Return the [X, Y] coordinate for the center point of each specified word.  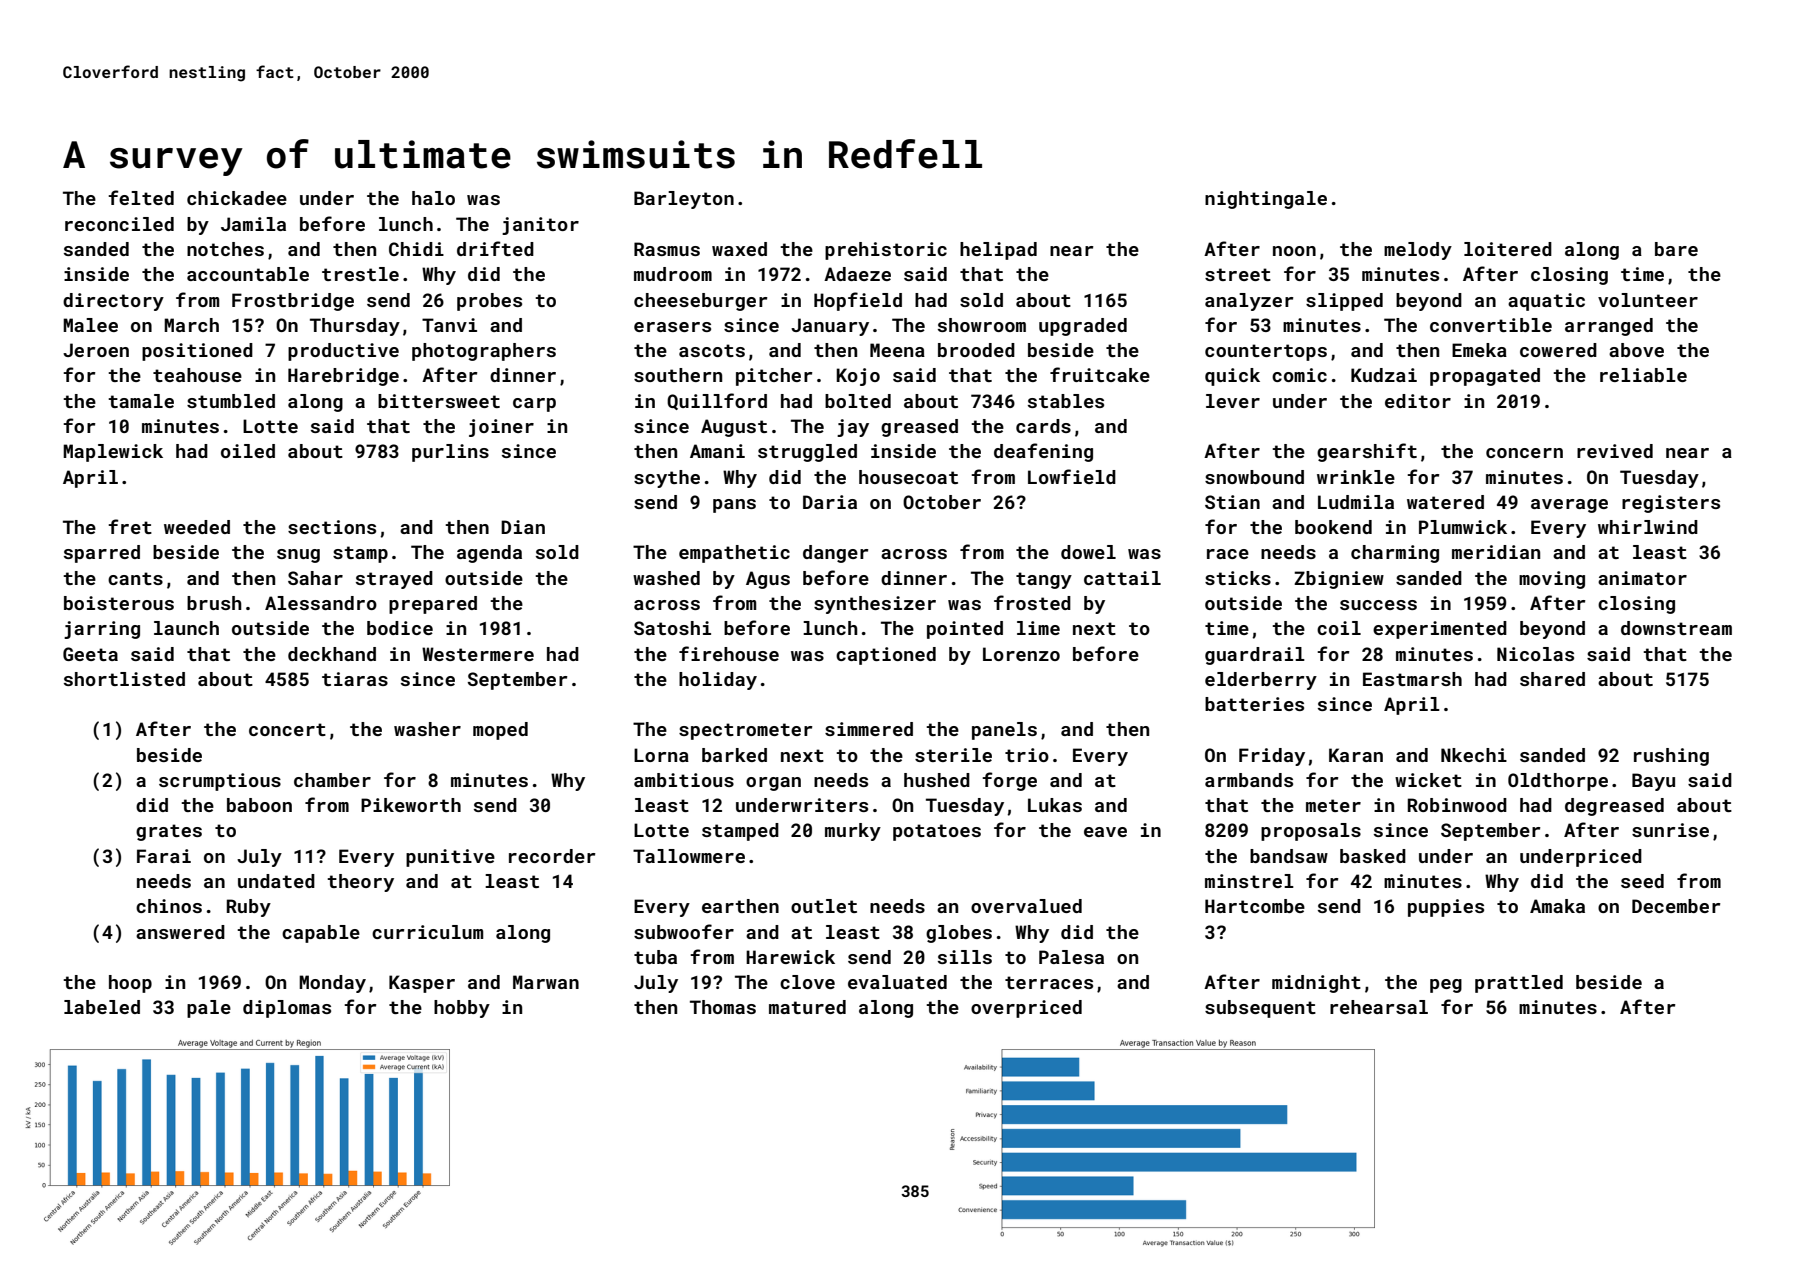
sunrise [1670, 830]
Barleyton [684, 200]
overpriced [1026, 1009]
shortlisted [124, 679]
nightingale [1266, 200]
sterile [953, 755]
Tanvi [449, 325]
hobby [462, 1009]
